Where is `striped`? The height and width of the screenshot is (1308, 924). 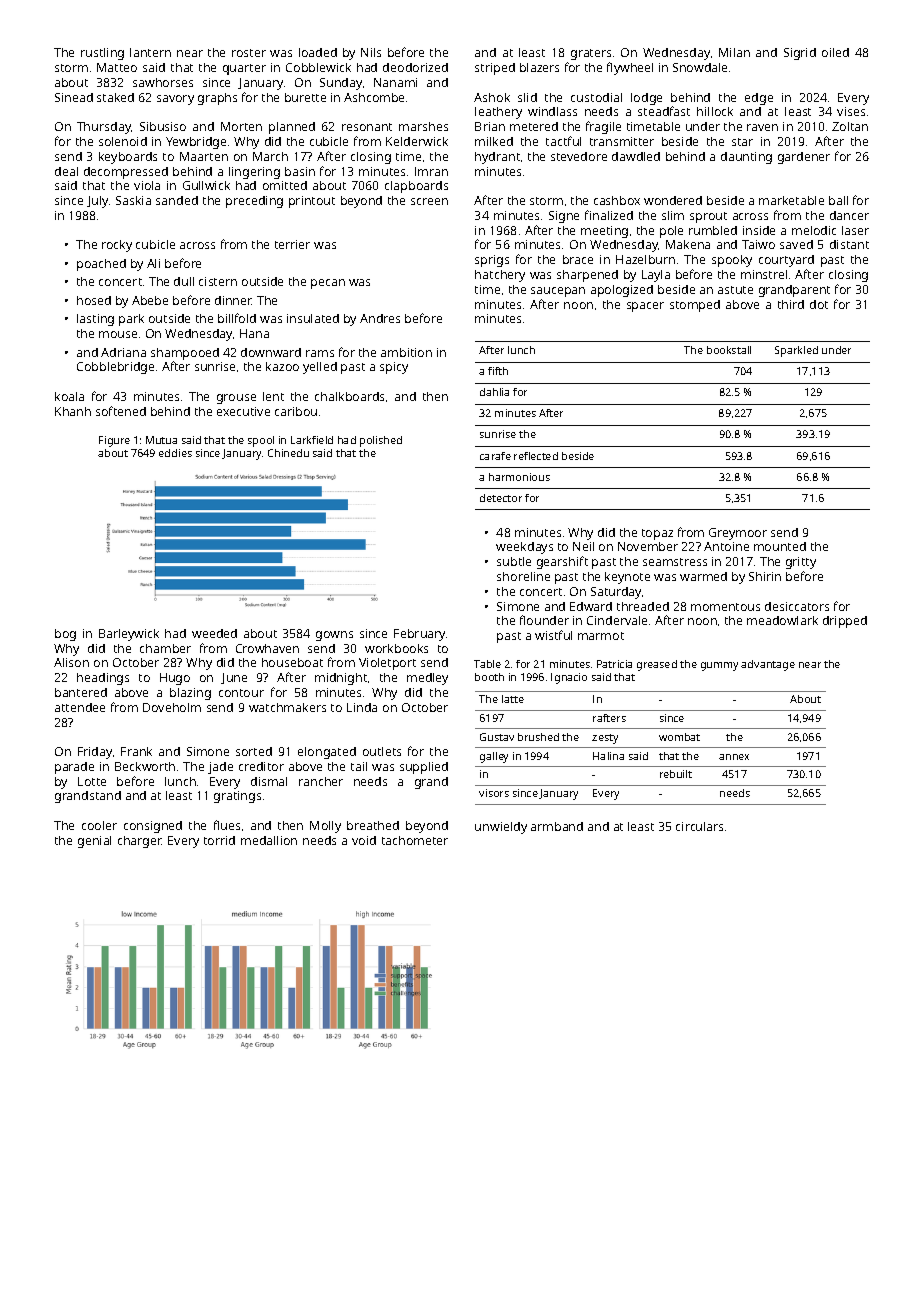
striped is located at coordinates (495, 69).
